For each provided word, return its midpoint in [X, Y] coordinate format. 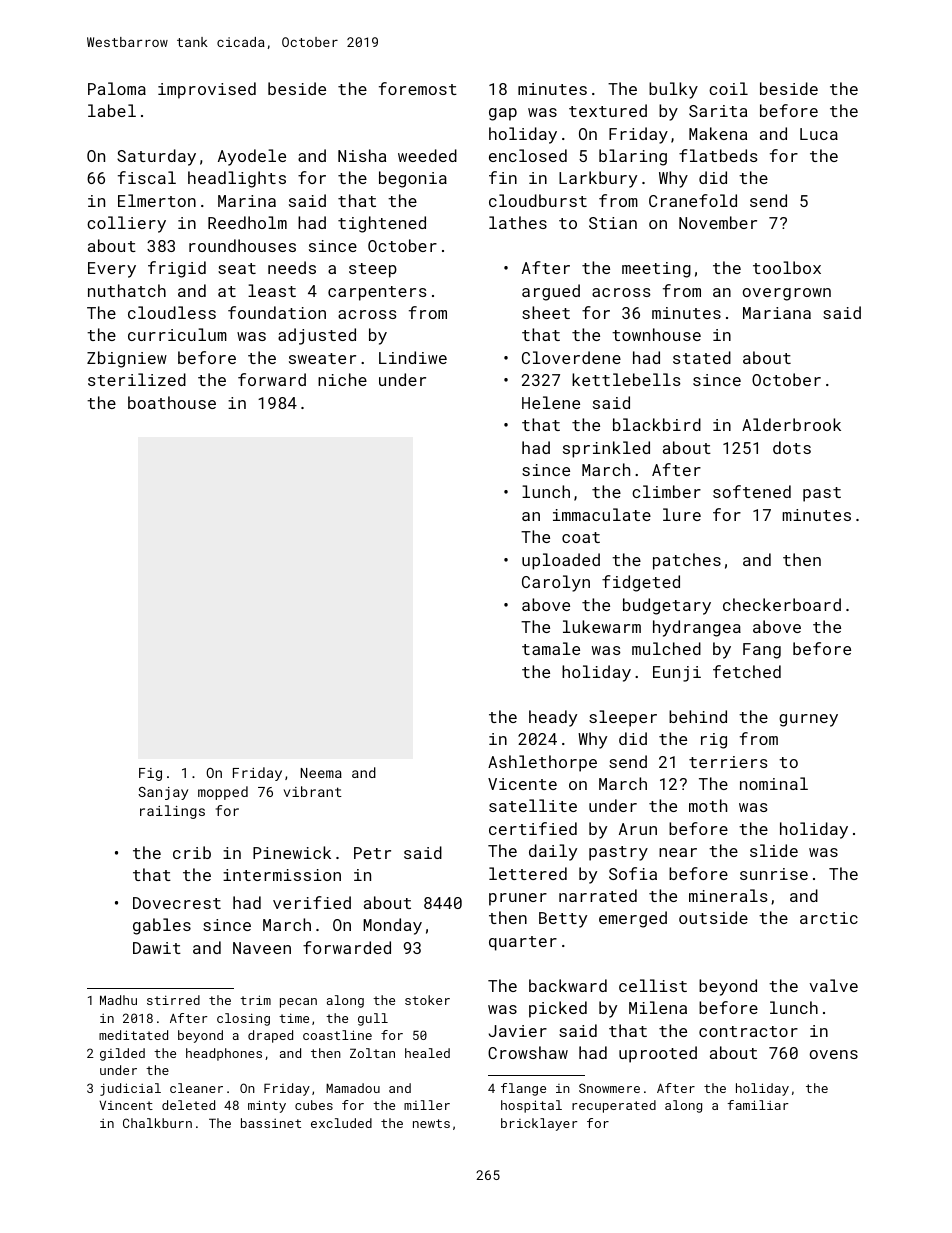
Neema [321, 773]
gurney [808, 720]
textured [608, 110]
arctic [829, 918]
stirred [173, 1000]
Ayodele [252, 157]
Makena [718, 133]
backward [568, 985]
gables [162, 926]
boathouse [172, 402]
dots [792, 447]
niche [342, 379]
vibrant [313, 791]
